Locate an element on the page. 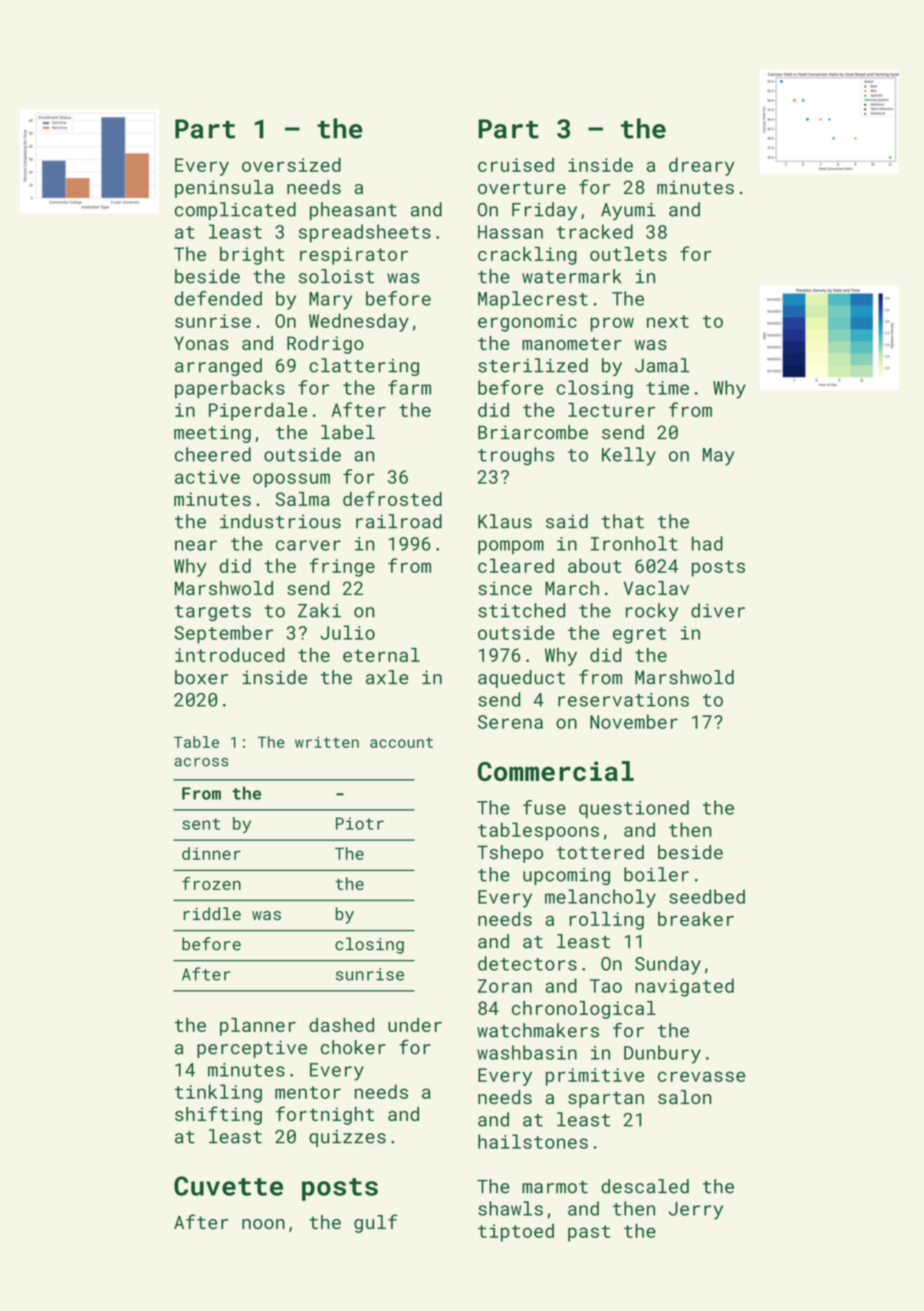 Image resolution: width=924 pixels, height=1311 pixels. clattering is located at coordinates (364, 367).
